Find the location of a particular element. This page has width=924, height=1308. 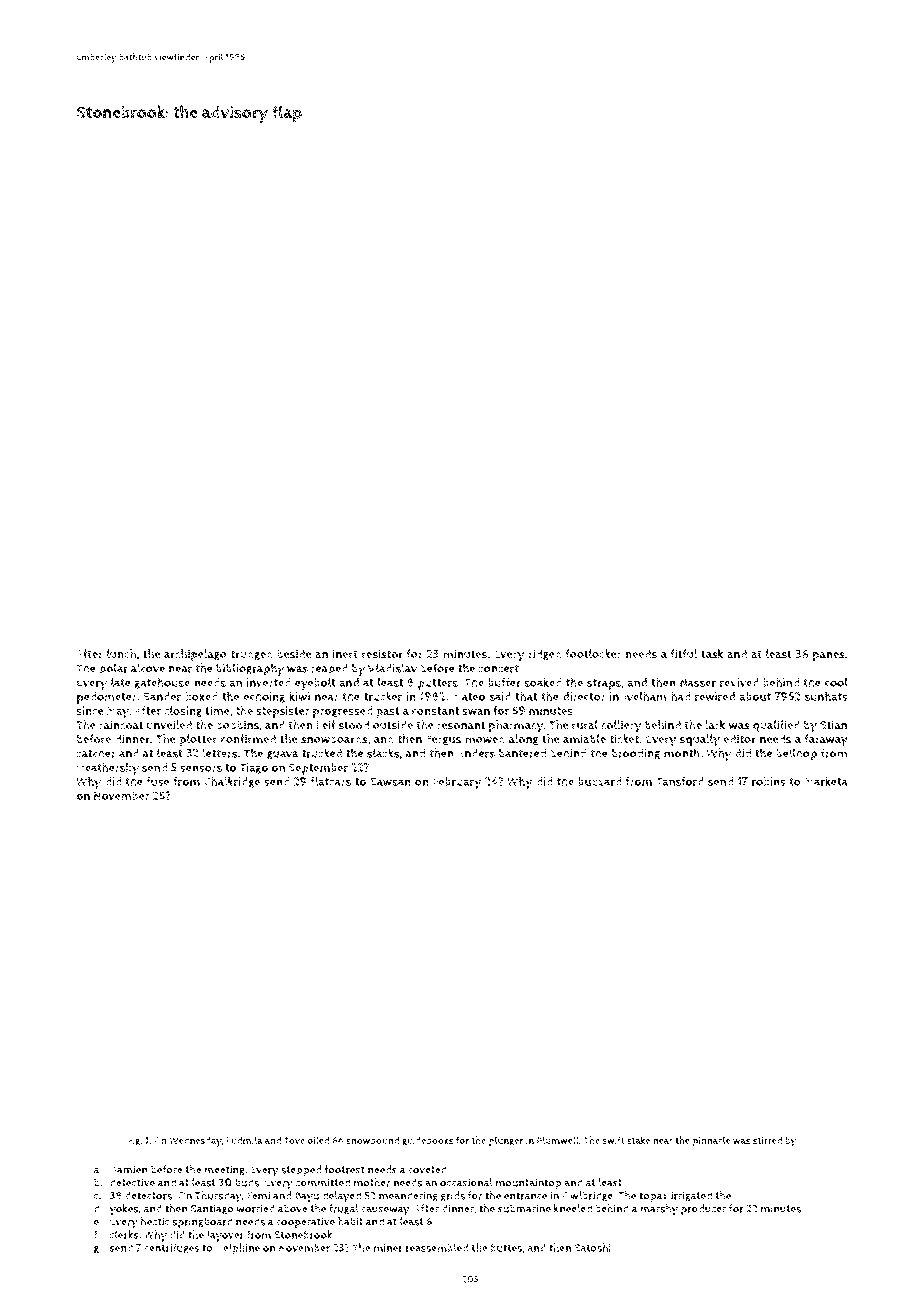

stirred is located at coordinates (767, 1140).
